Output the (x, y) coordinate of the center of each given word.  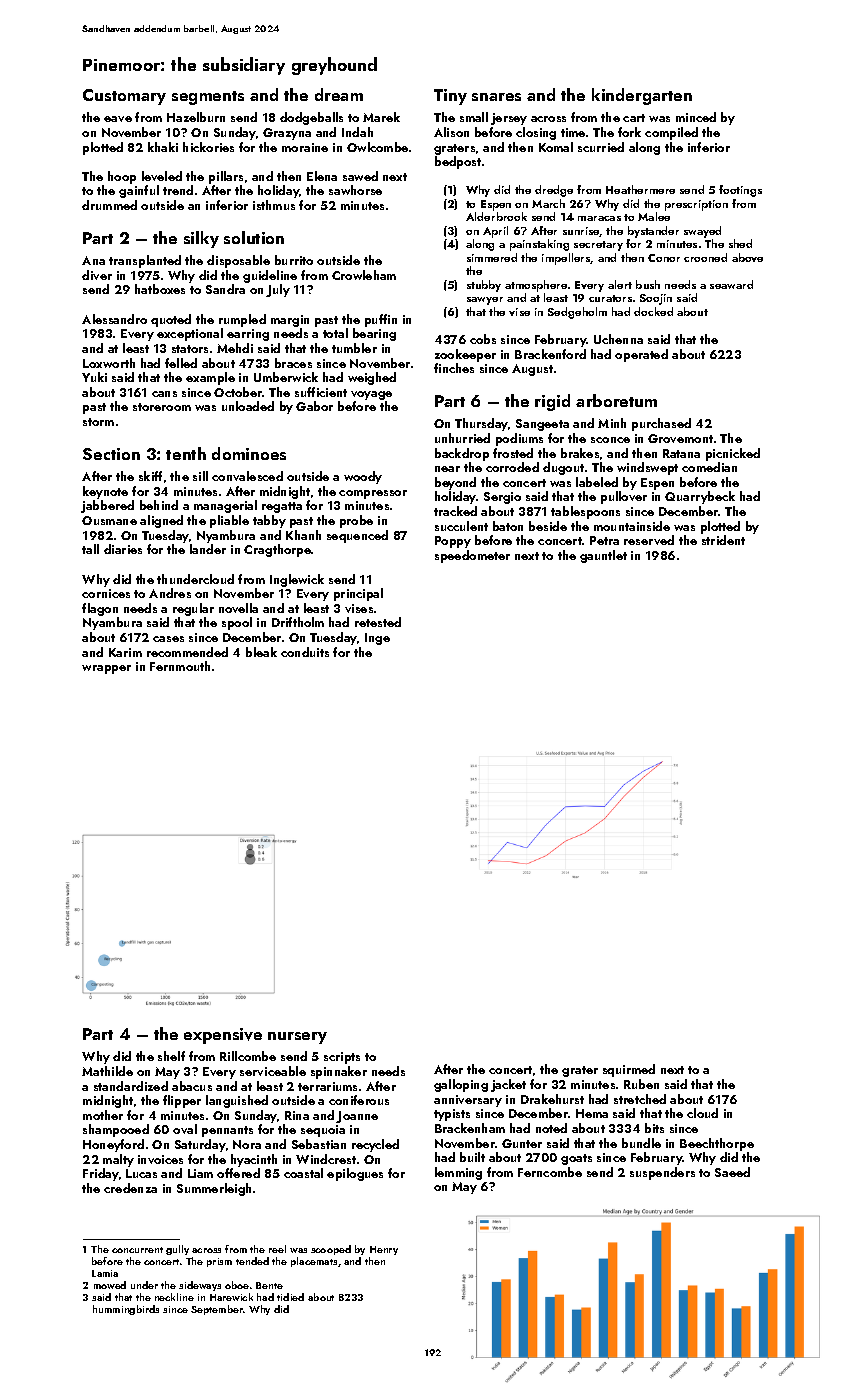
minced (696, 117)
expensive (223, 1036)
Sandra (225, 289)
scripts (342, 1058)
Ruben (641, 1084)
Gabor (314, 406)
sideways (200, 1286)
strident (723, 540)
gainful (139, 191)
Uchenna (618, 339)
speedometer (472, 556)
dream (339, 94)
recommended (187, 652)
